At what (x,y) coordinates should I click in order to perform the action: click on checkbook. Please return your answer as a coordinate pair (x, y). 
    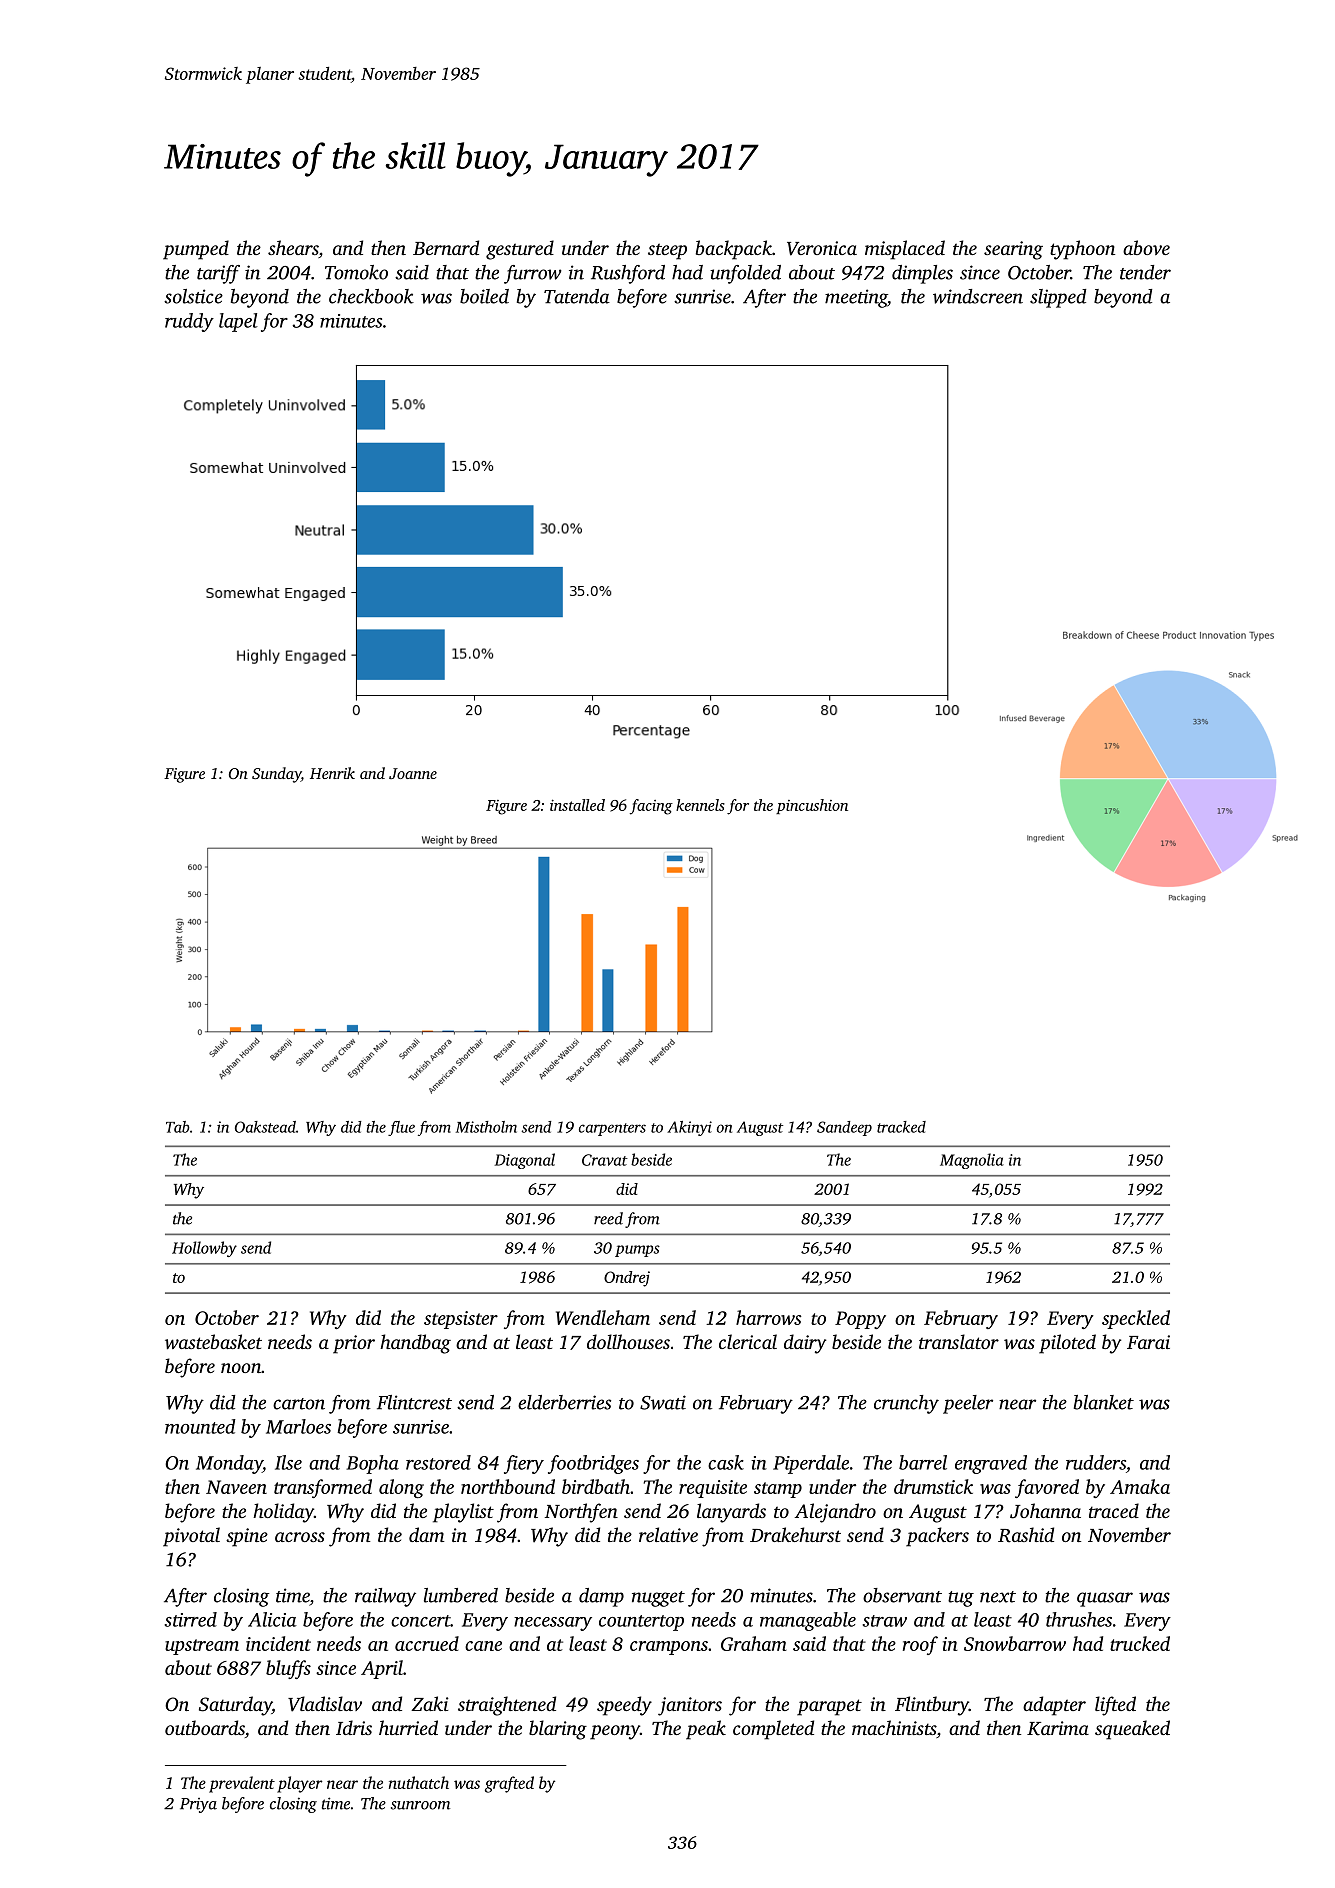
    Looking at the image, I should click on (371, 296).
